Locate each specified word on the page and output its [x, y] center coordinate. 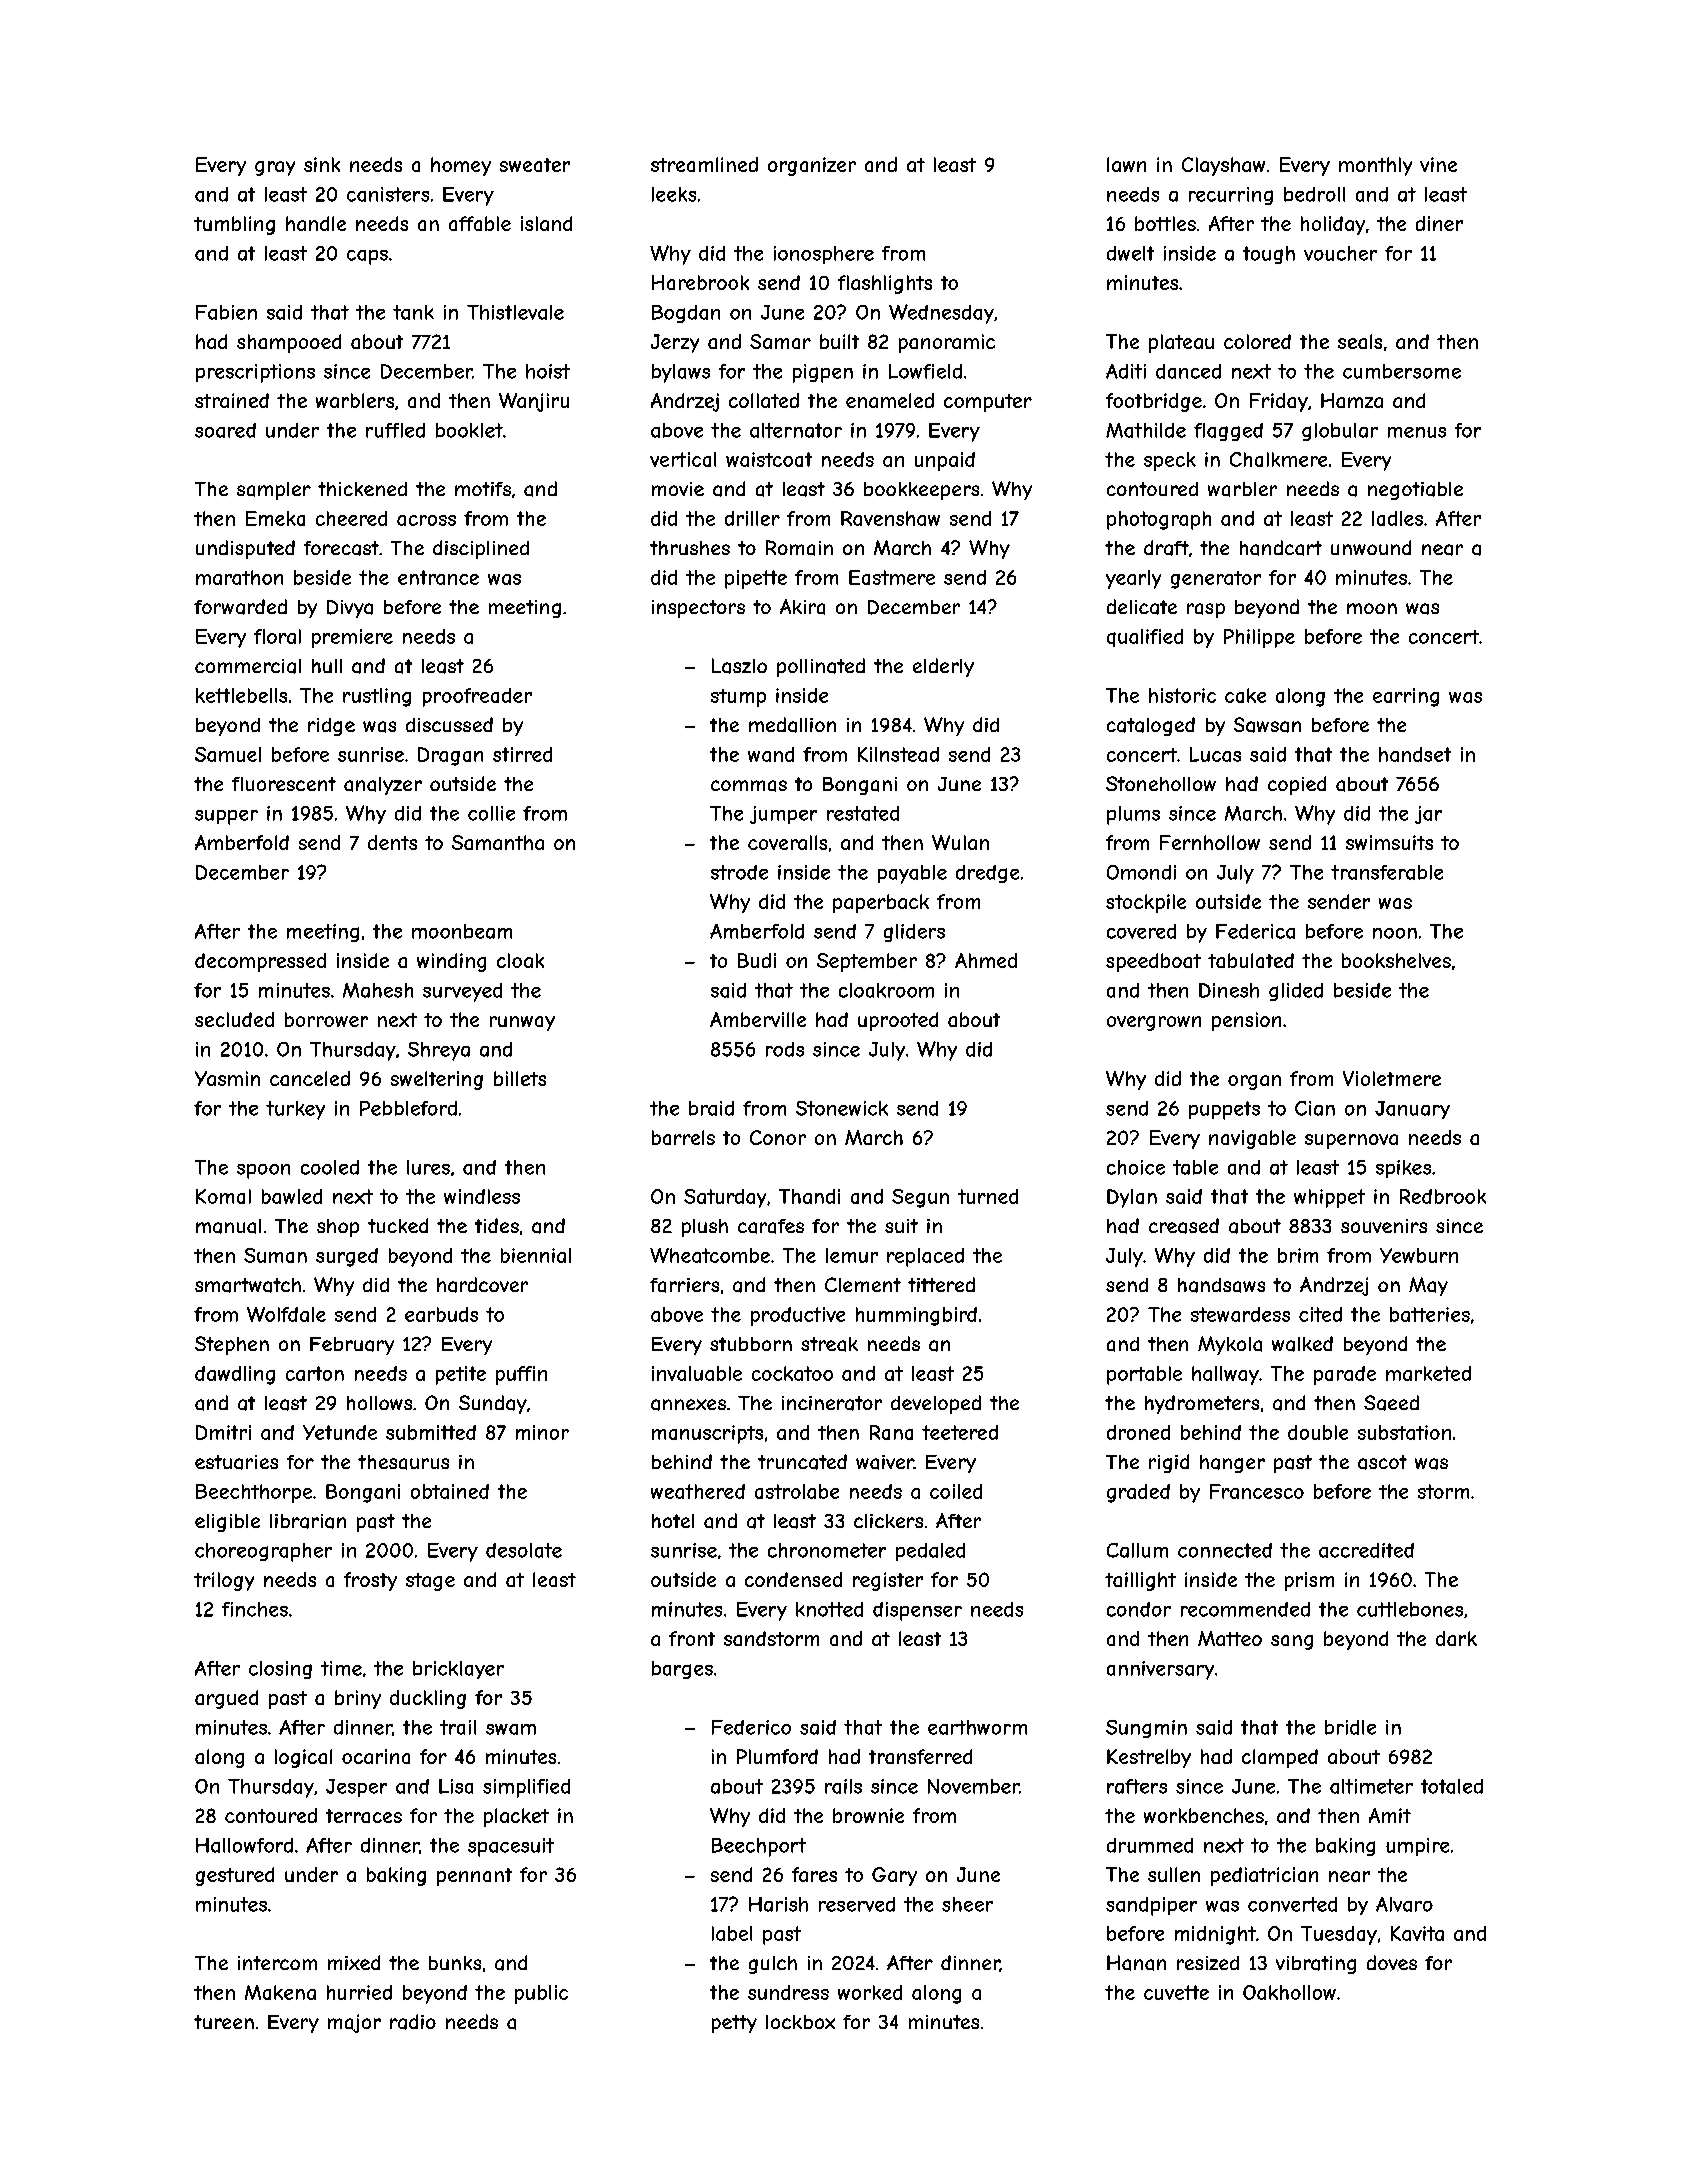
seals [1360, 341]
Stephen [232, 1345]
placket [516, 1817]
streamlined [704, 164]
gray [275, 168]
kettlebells [241, 695]
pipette [756, 579]
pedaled [930, 1552]
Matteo [1230, 1638]
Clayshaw [1223, 166]
